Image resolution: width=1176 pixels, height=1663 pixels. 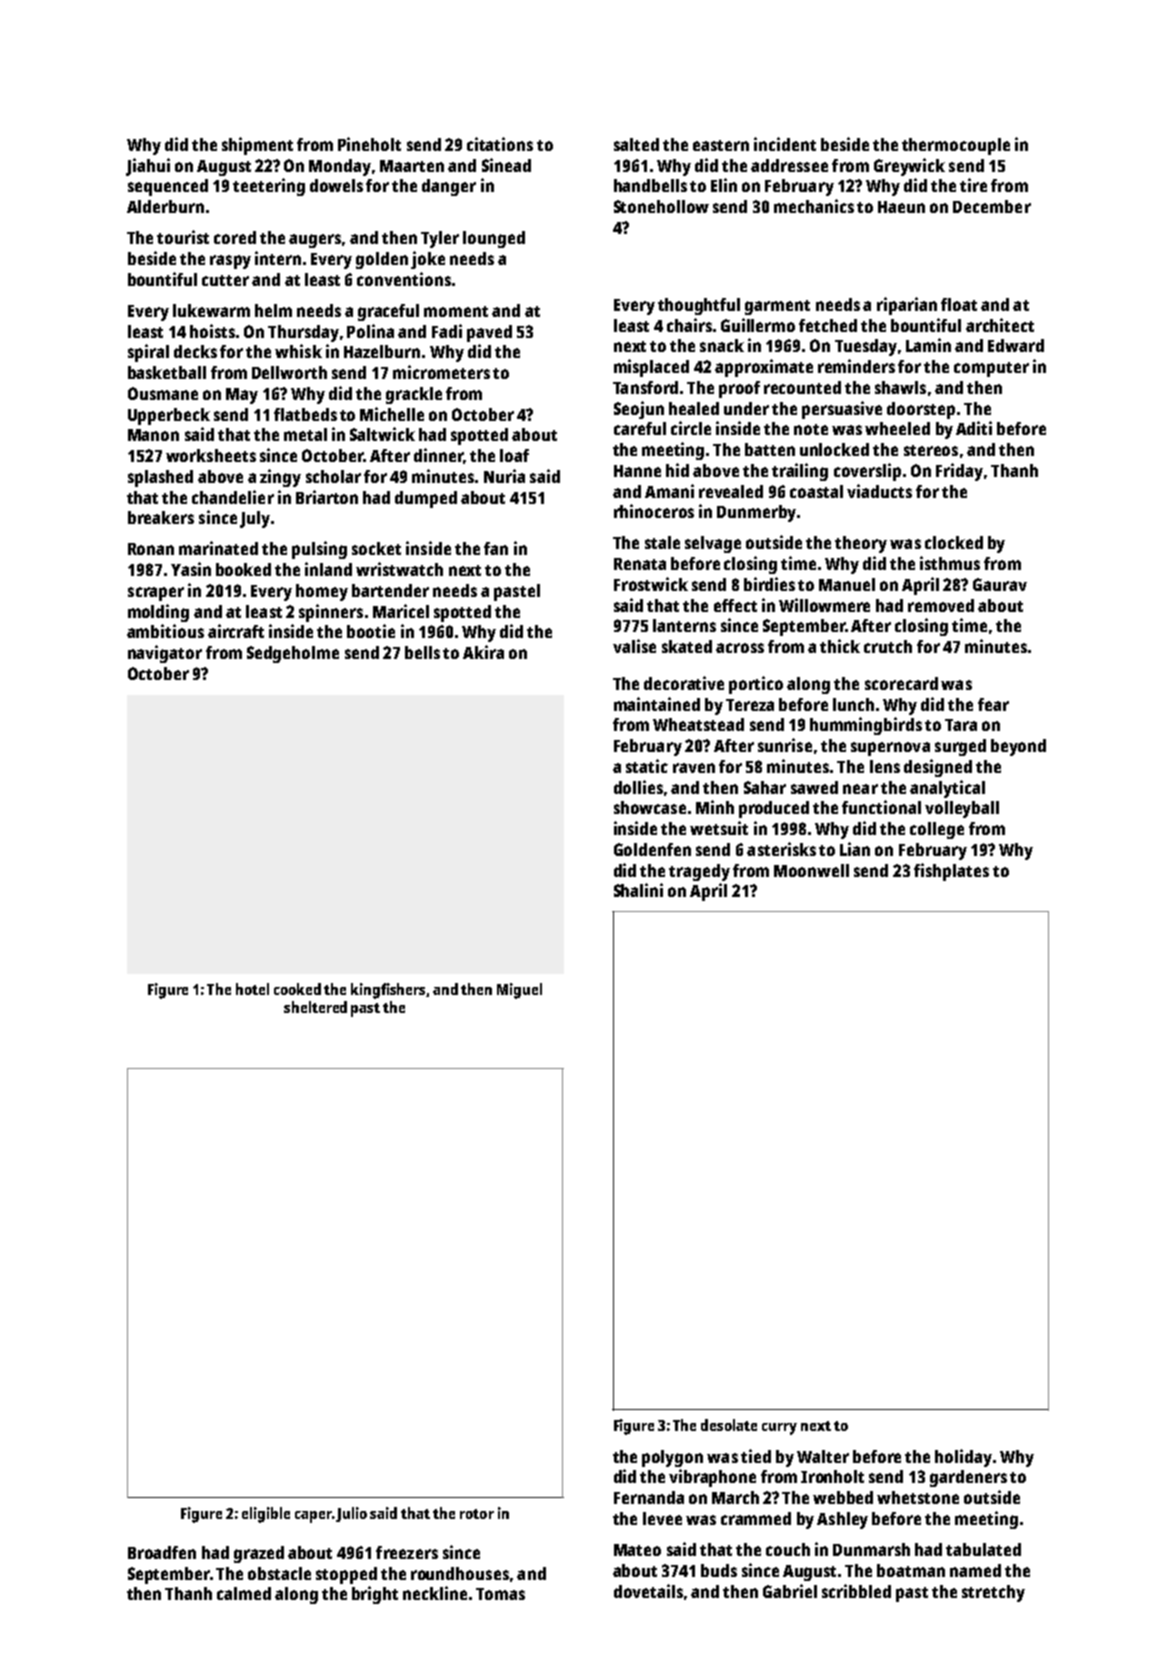 What do you see at coordinates (298, 351) in the screenshot?
I see `whisk` at bounding box center [298, 351].
